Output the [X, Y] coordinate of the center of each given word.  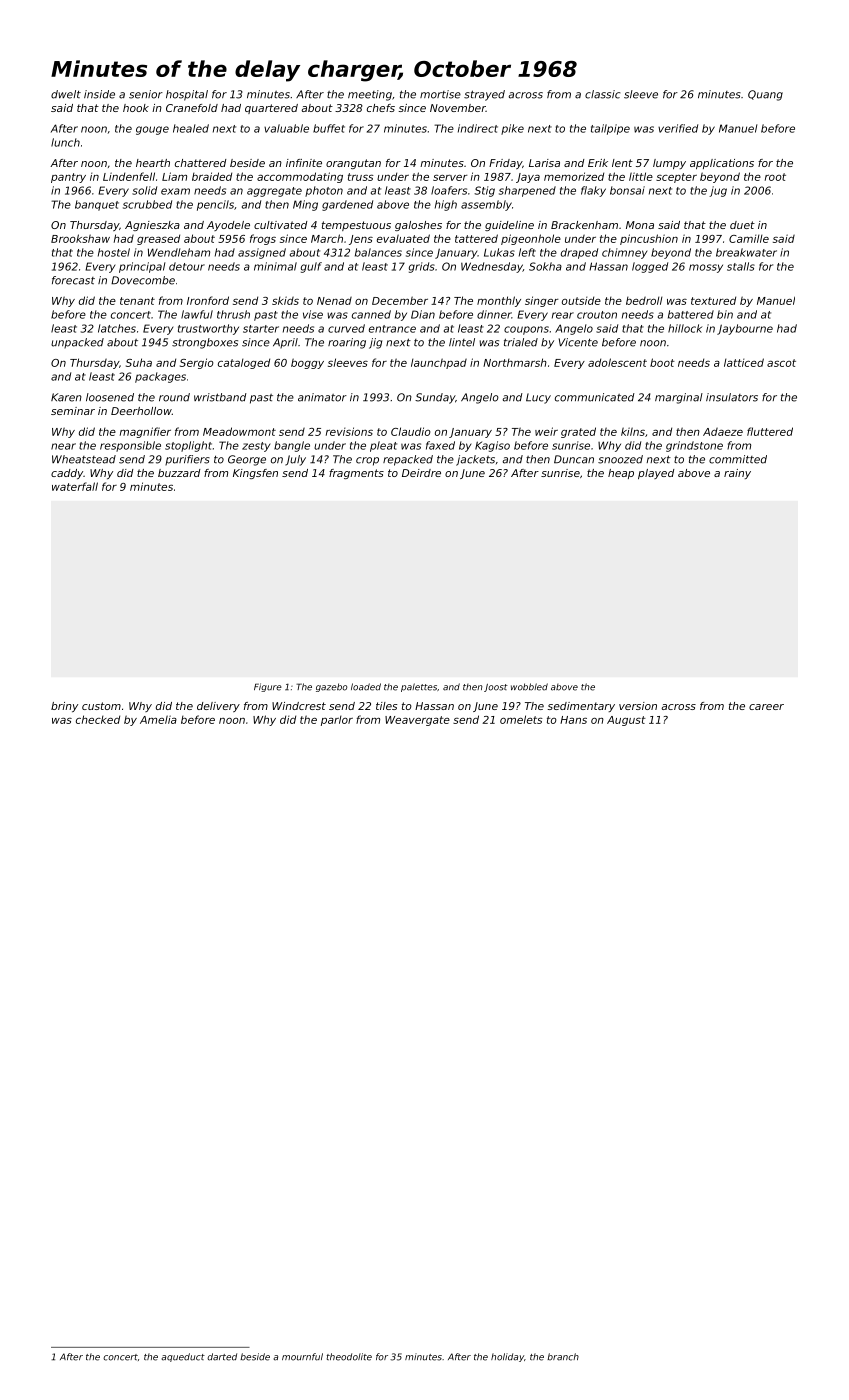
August [626, 721]
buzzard [179, 473]
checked [98, 719]
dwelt [66, 94]
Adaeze [723, 432]
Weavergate [417, 721]
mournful [302, 1357]
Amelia [158, 719]
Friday [505, 164]
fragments [356, 474]
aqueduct [183, 1357]
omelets [521, 719]
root [775, 177]
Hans [573, 720]
